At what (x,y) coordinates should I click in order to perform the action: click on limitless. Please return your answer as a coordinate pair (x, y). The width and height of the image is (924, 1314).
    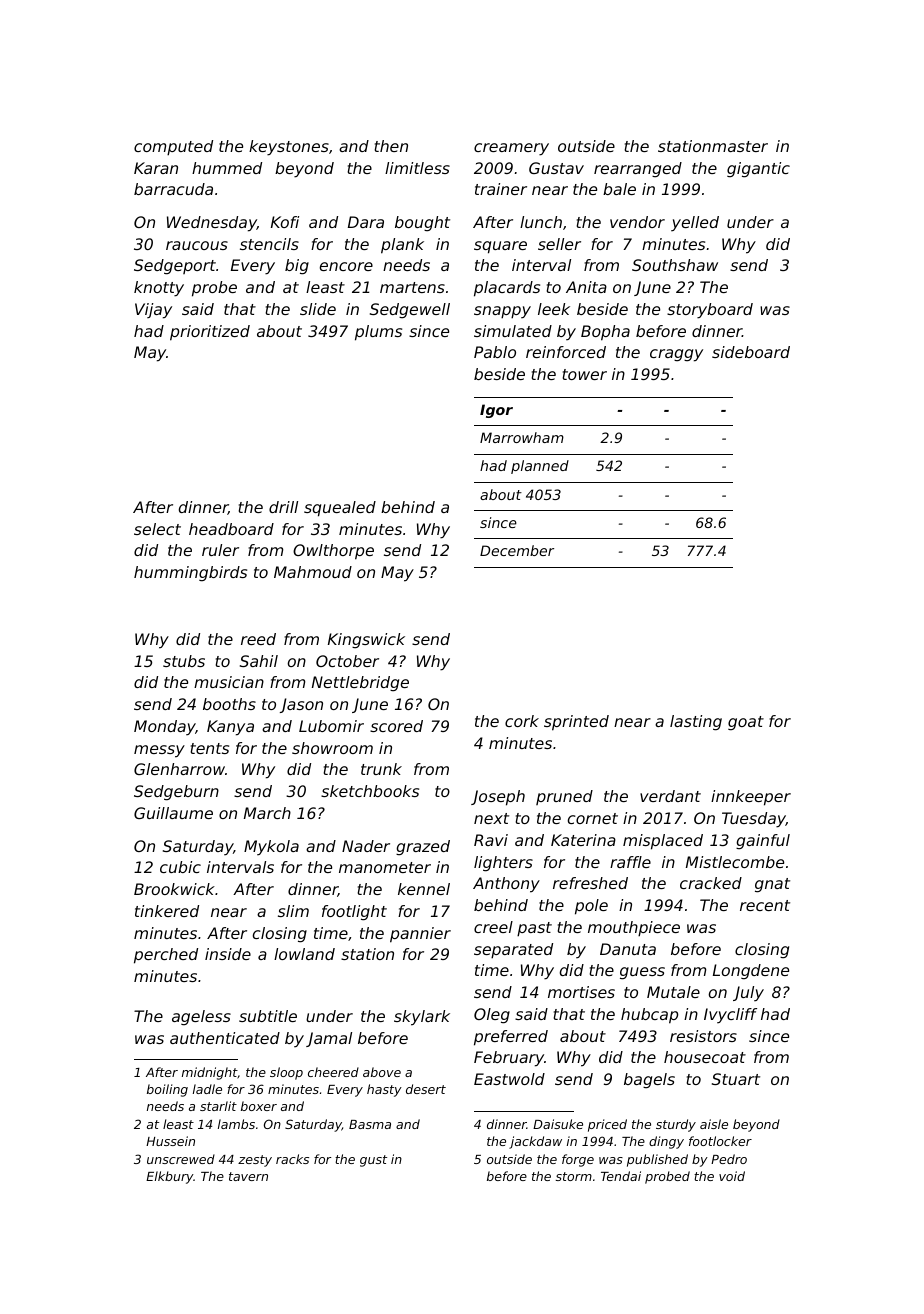
    Looking at the image, I should click on (417, 168).
